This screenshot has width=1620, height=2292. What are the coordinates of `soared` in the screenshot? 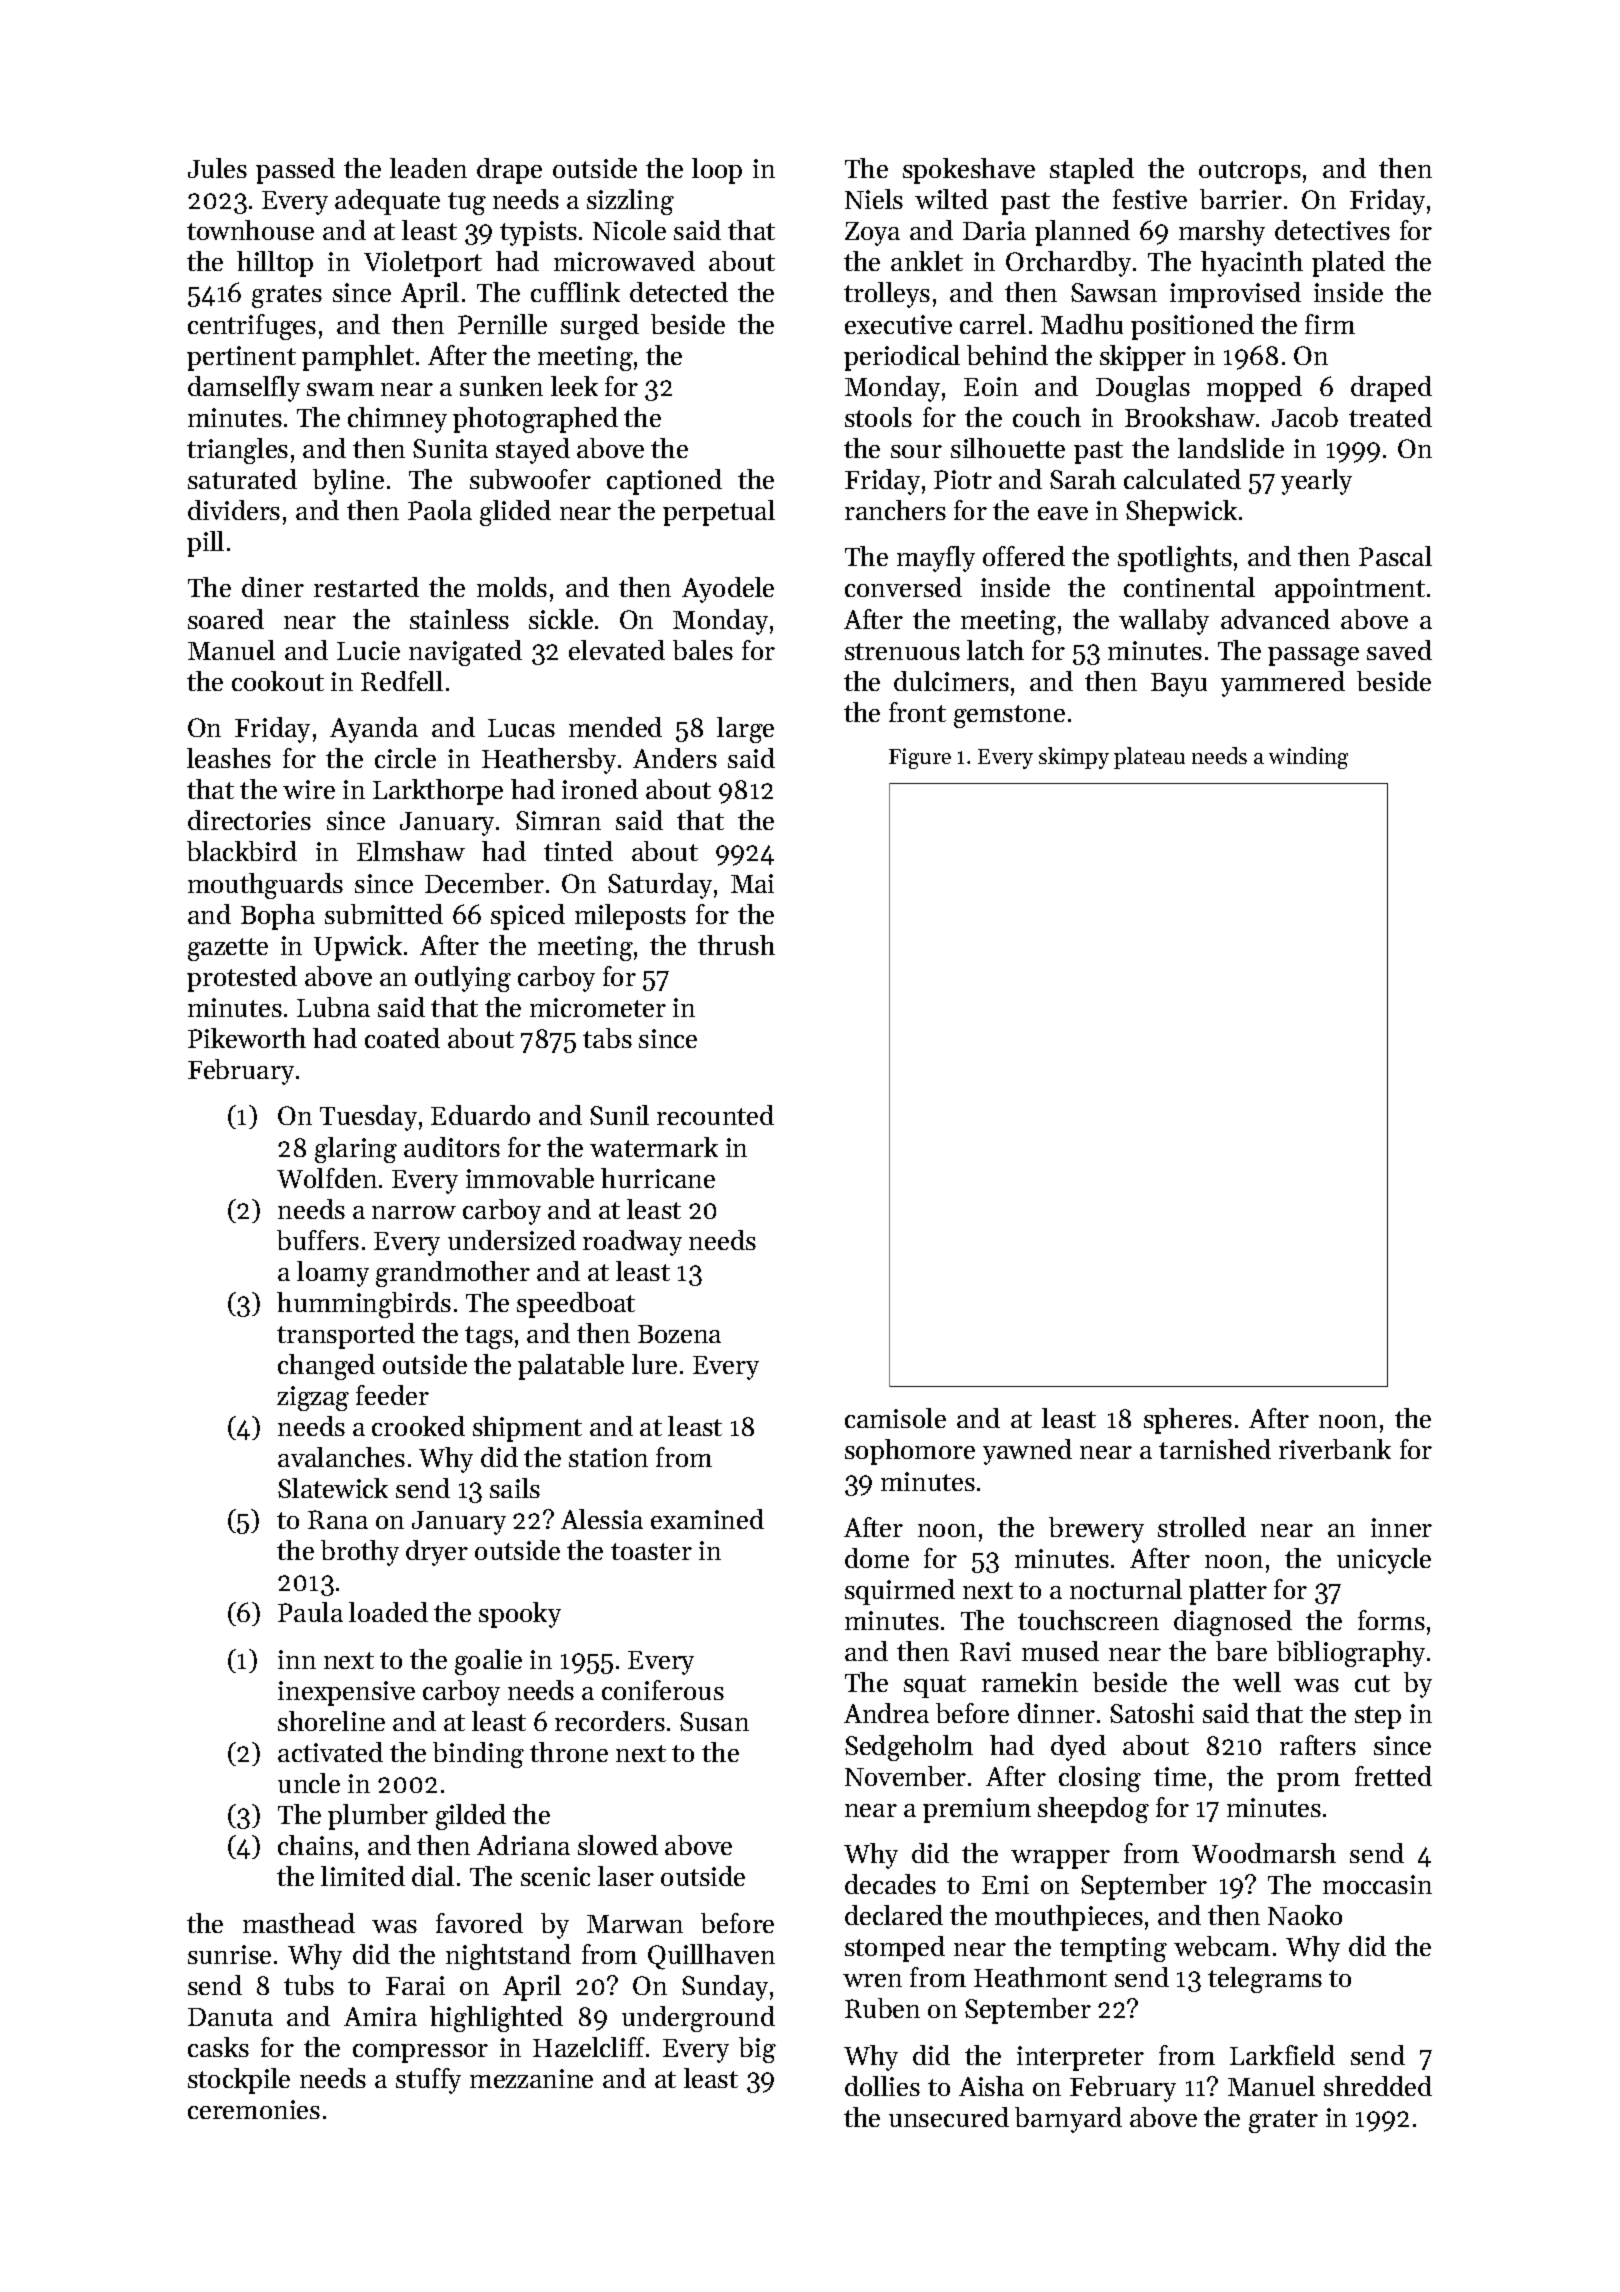 It's located at (226, 619).
